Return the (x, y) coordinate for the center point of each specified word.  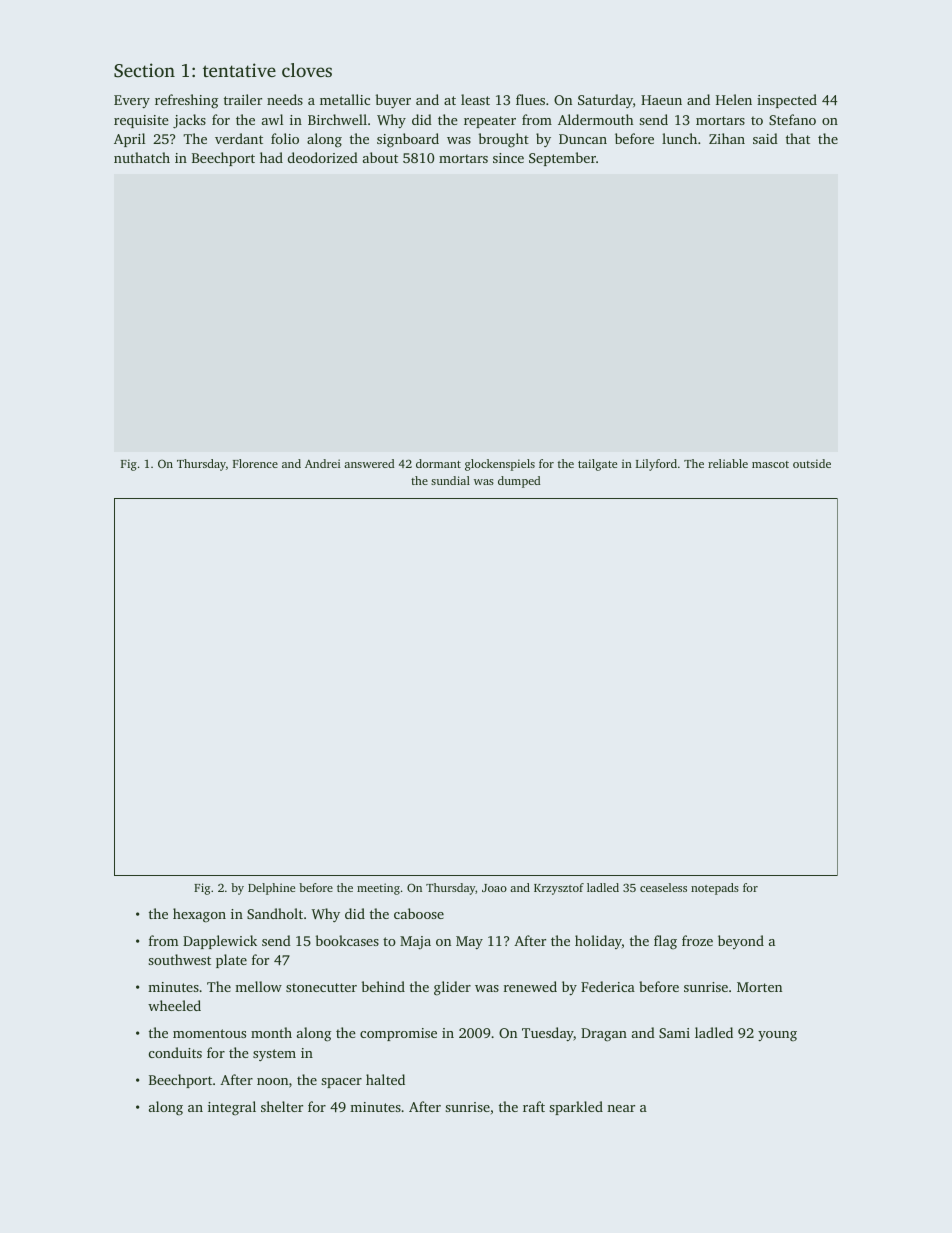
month (271, 1032)
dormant (438, 463)
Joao (494, 888)
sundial (450, 480)
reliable (728, 463)
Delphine (271, 889)
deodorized (323, 157)
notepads (715, 889)
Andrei (322, 463)
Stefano (792, 119)
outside (812, 463)
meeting (378, 889)
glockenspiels (500, 465)
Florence (255, 463)
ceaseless (663, 887)
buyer (393, 101)
